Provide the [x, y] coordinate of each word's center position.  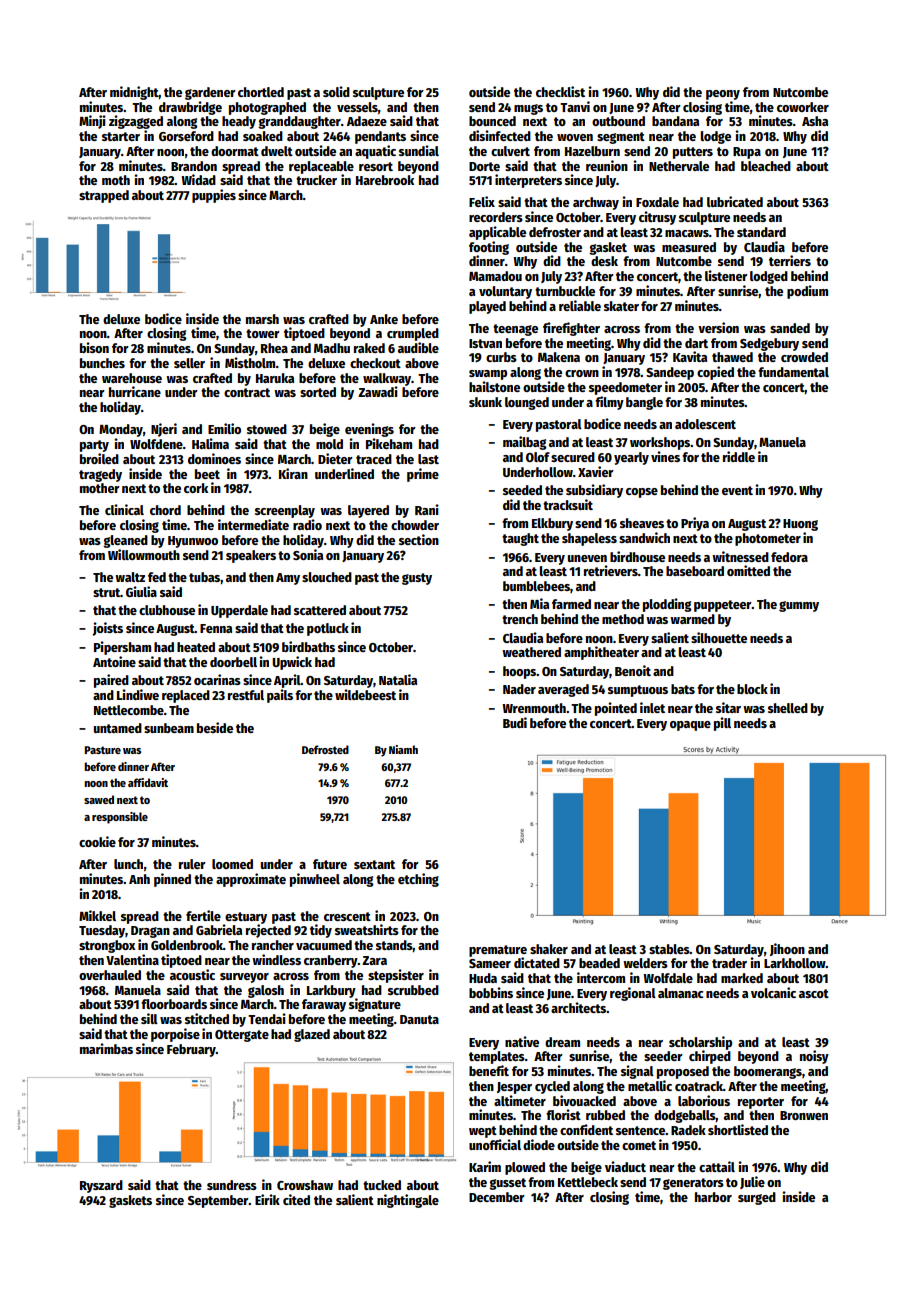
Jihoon [787, 949]
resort [376, 166]
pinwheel [315, 880]
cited [296, 1199]
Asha [815, 121]
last [428, 459]
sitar [728, 707]
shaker [549, 949]
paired [111, 681]
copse [642, 493]
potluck [328, 629]
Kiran [293, 473]
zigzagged [136, 122]
